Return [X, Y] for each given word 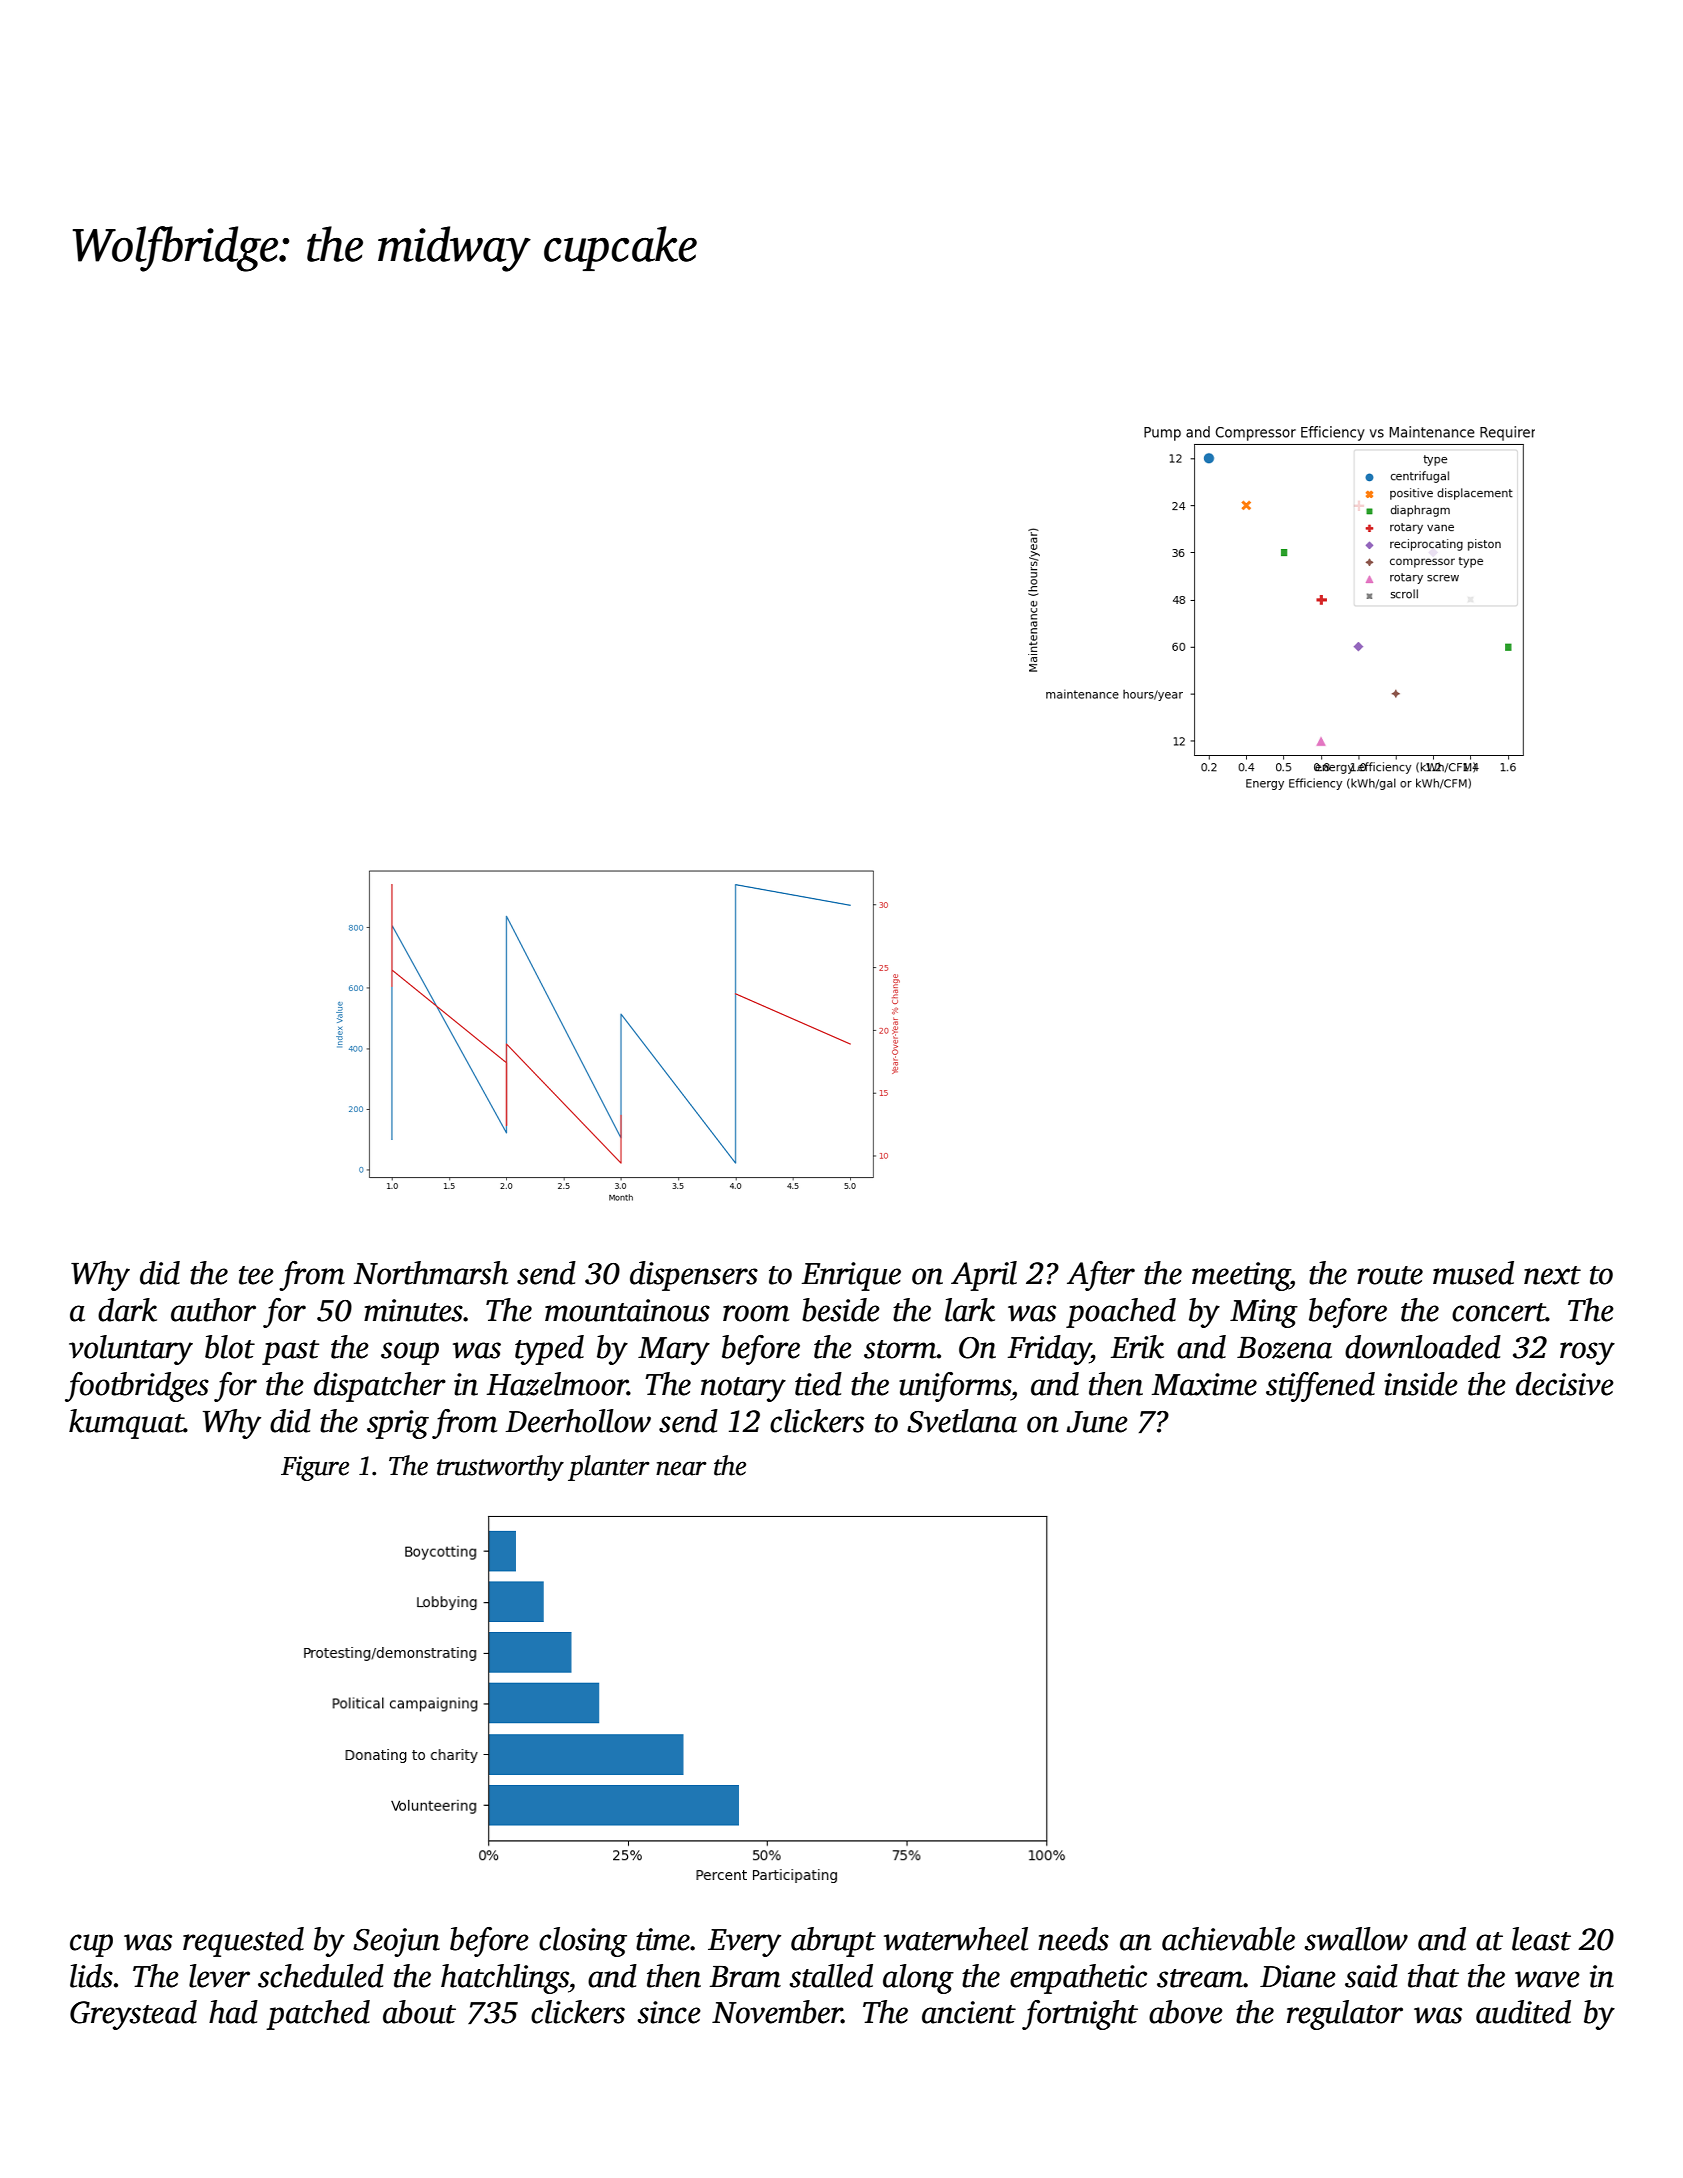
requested [243, 1942]
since [669, 2012]
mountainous [627, 1310]
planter [609, 1468]
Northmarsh [431, 1273]
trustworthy [500, 1468]
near [681, 1468]
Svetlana [962, 1421]
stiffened [1320, 1387]
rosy [1587, 1353]
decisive [1565, 1384]
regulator [1345, 2015]
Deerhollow [578, 1421]
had [233, 2012]
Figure [315, 1468]
